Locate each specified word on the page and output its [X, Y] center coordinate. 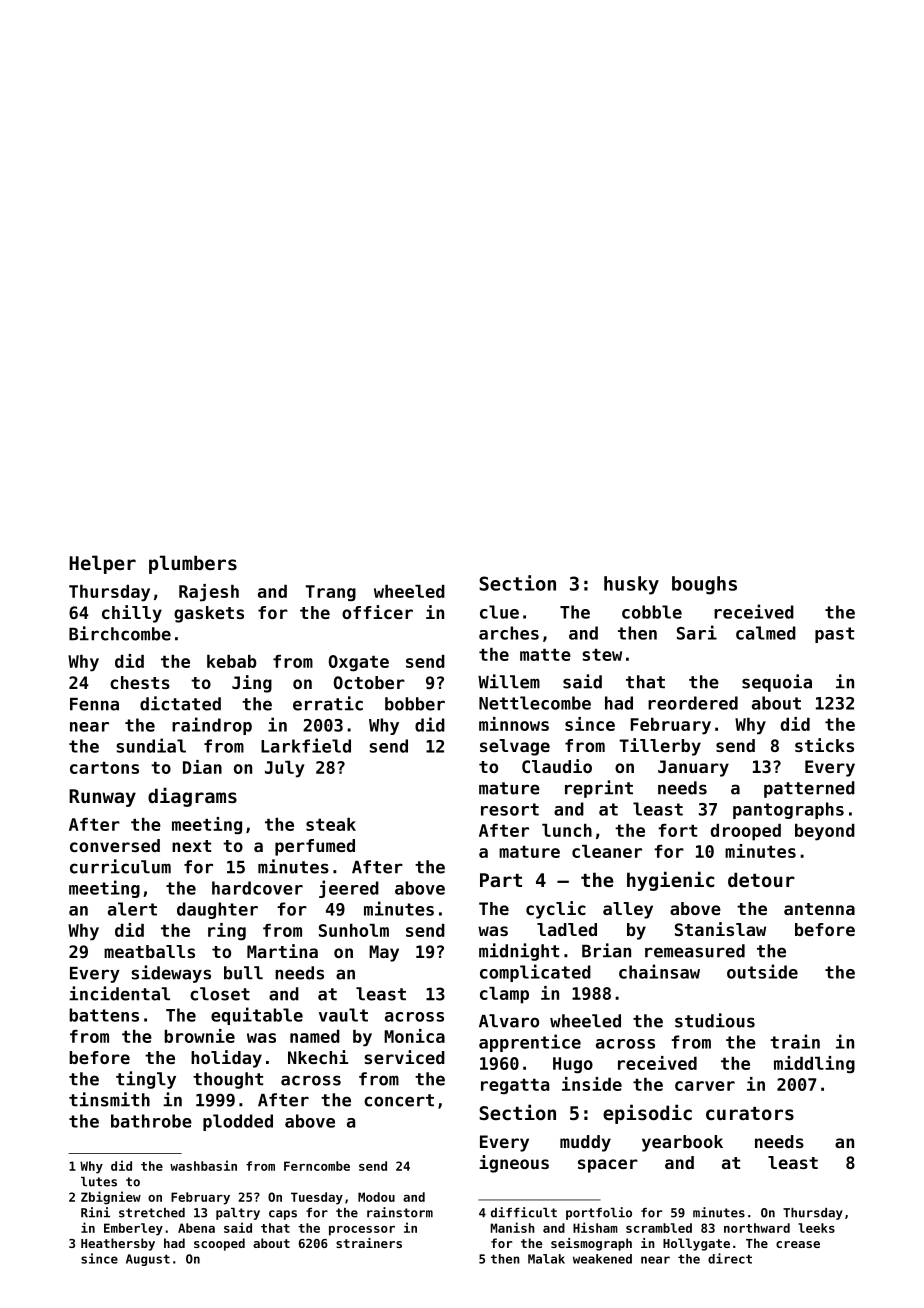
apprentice [530, 1043]
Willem [509, 681]
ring [227, 932]
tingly [146, 1080]
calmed [766, 633]
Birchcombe [120, 633]
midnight [519, 952]
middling [814, 1065]
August [148, 1260]
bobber [415, 704]
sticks [824, 745]
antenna [819, 909]
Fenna [94, 704]
